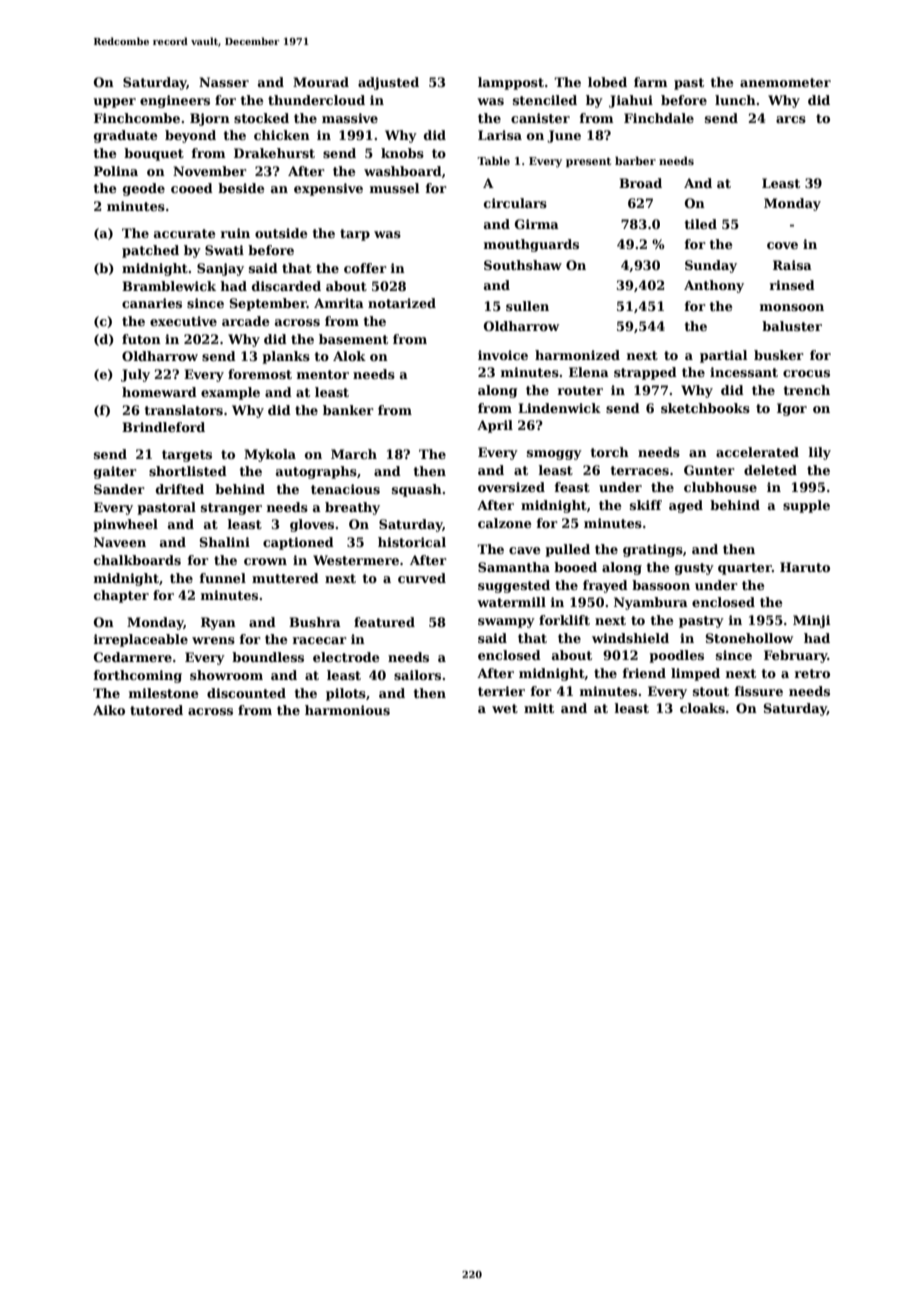 This screenshot has width=924, height=1308. What do you see at coordinates (156, 710) in the screenshot?
I see `tutored` at bounding box center [156, 710].
